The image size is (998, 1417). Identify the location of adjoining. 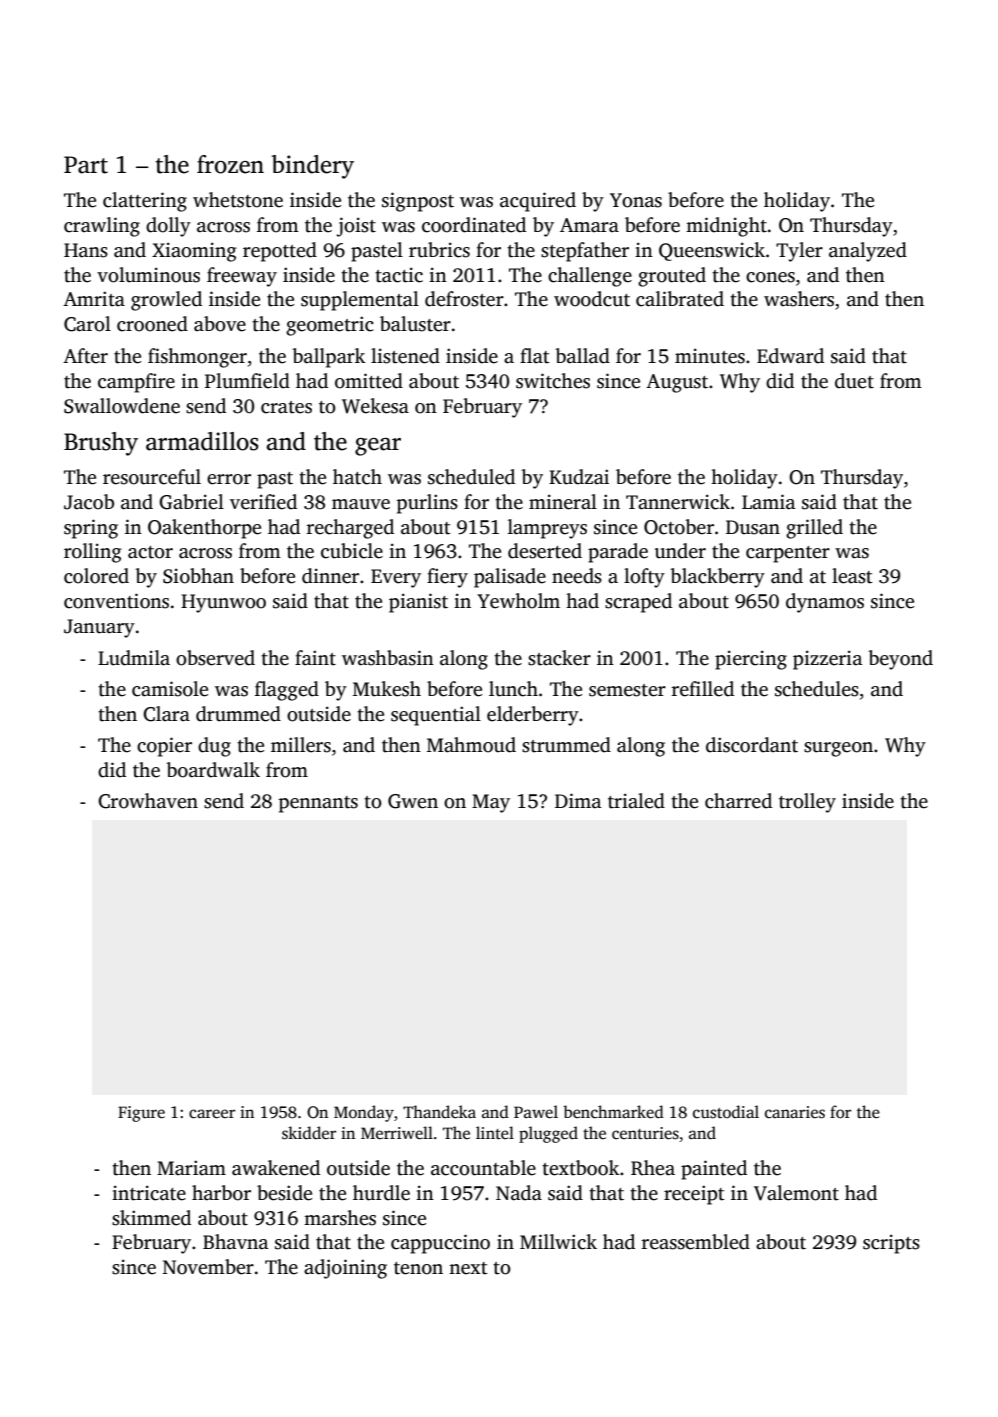
(345, 1269).
